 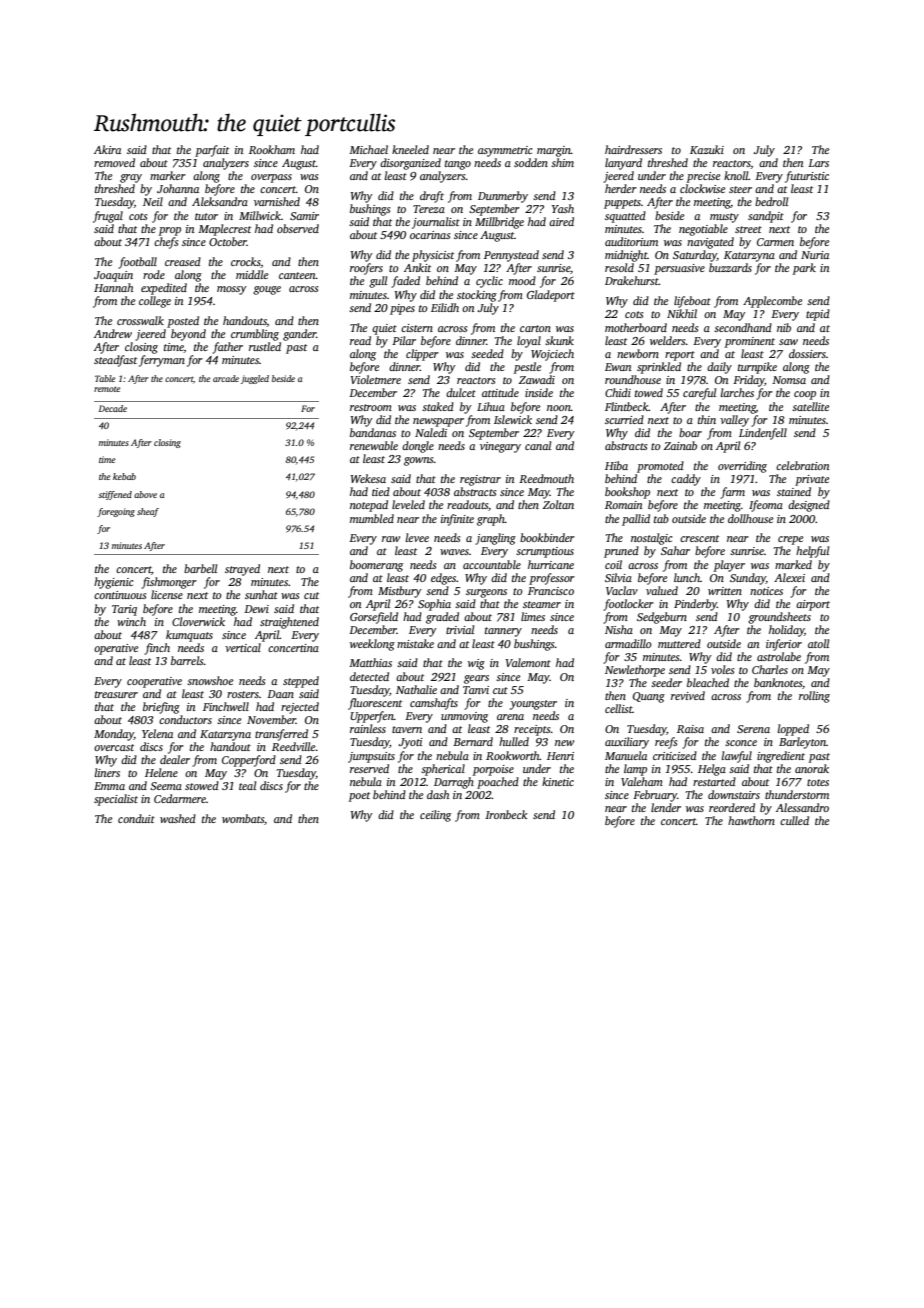 What do you see at coordinates (372, 645) in the image?
I see `weeklong` at bounding box center [372, 645].
